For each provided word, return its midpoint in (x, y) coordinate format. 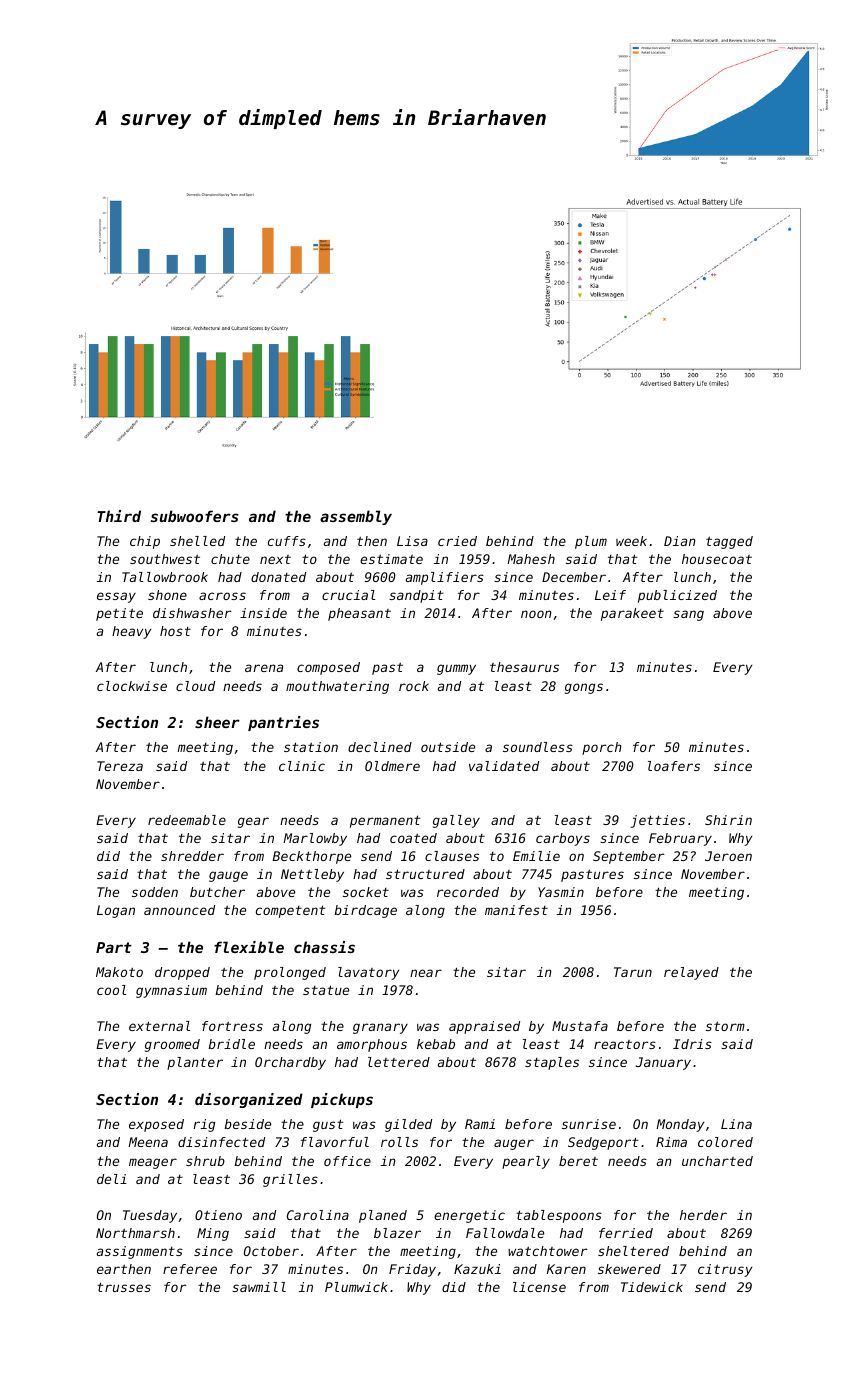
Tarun (633, 972)
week (631, 541)
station (311, 747)
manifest (516, 910)
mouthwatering (337, 687)
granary (380, 1028)
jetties (657, 821)
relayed (691, 973)
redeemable (187, 820)
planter (195, 1063)
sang (688, 615)
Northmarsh (135, 1233)
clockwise (132, 686)
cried (457, 541)
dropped (182, 973)
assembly (356, 517)
